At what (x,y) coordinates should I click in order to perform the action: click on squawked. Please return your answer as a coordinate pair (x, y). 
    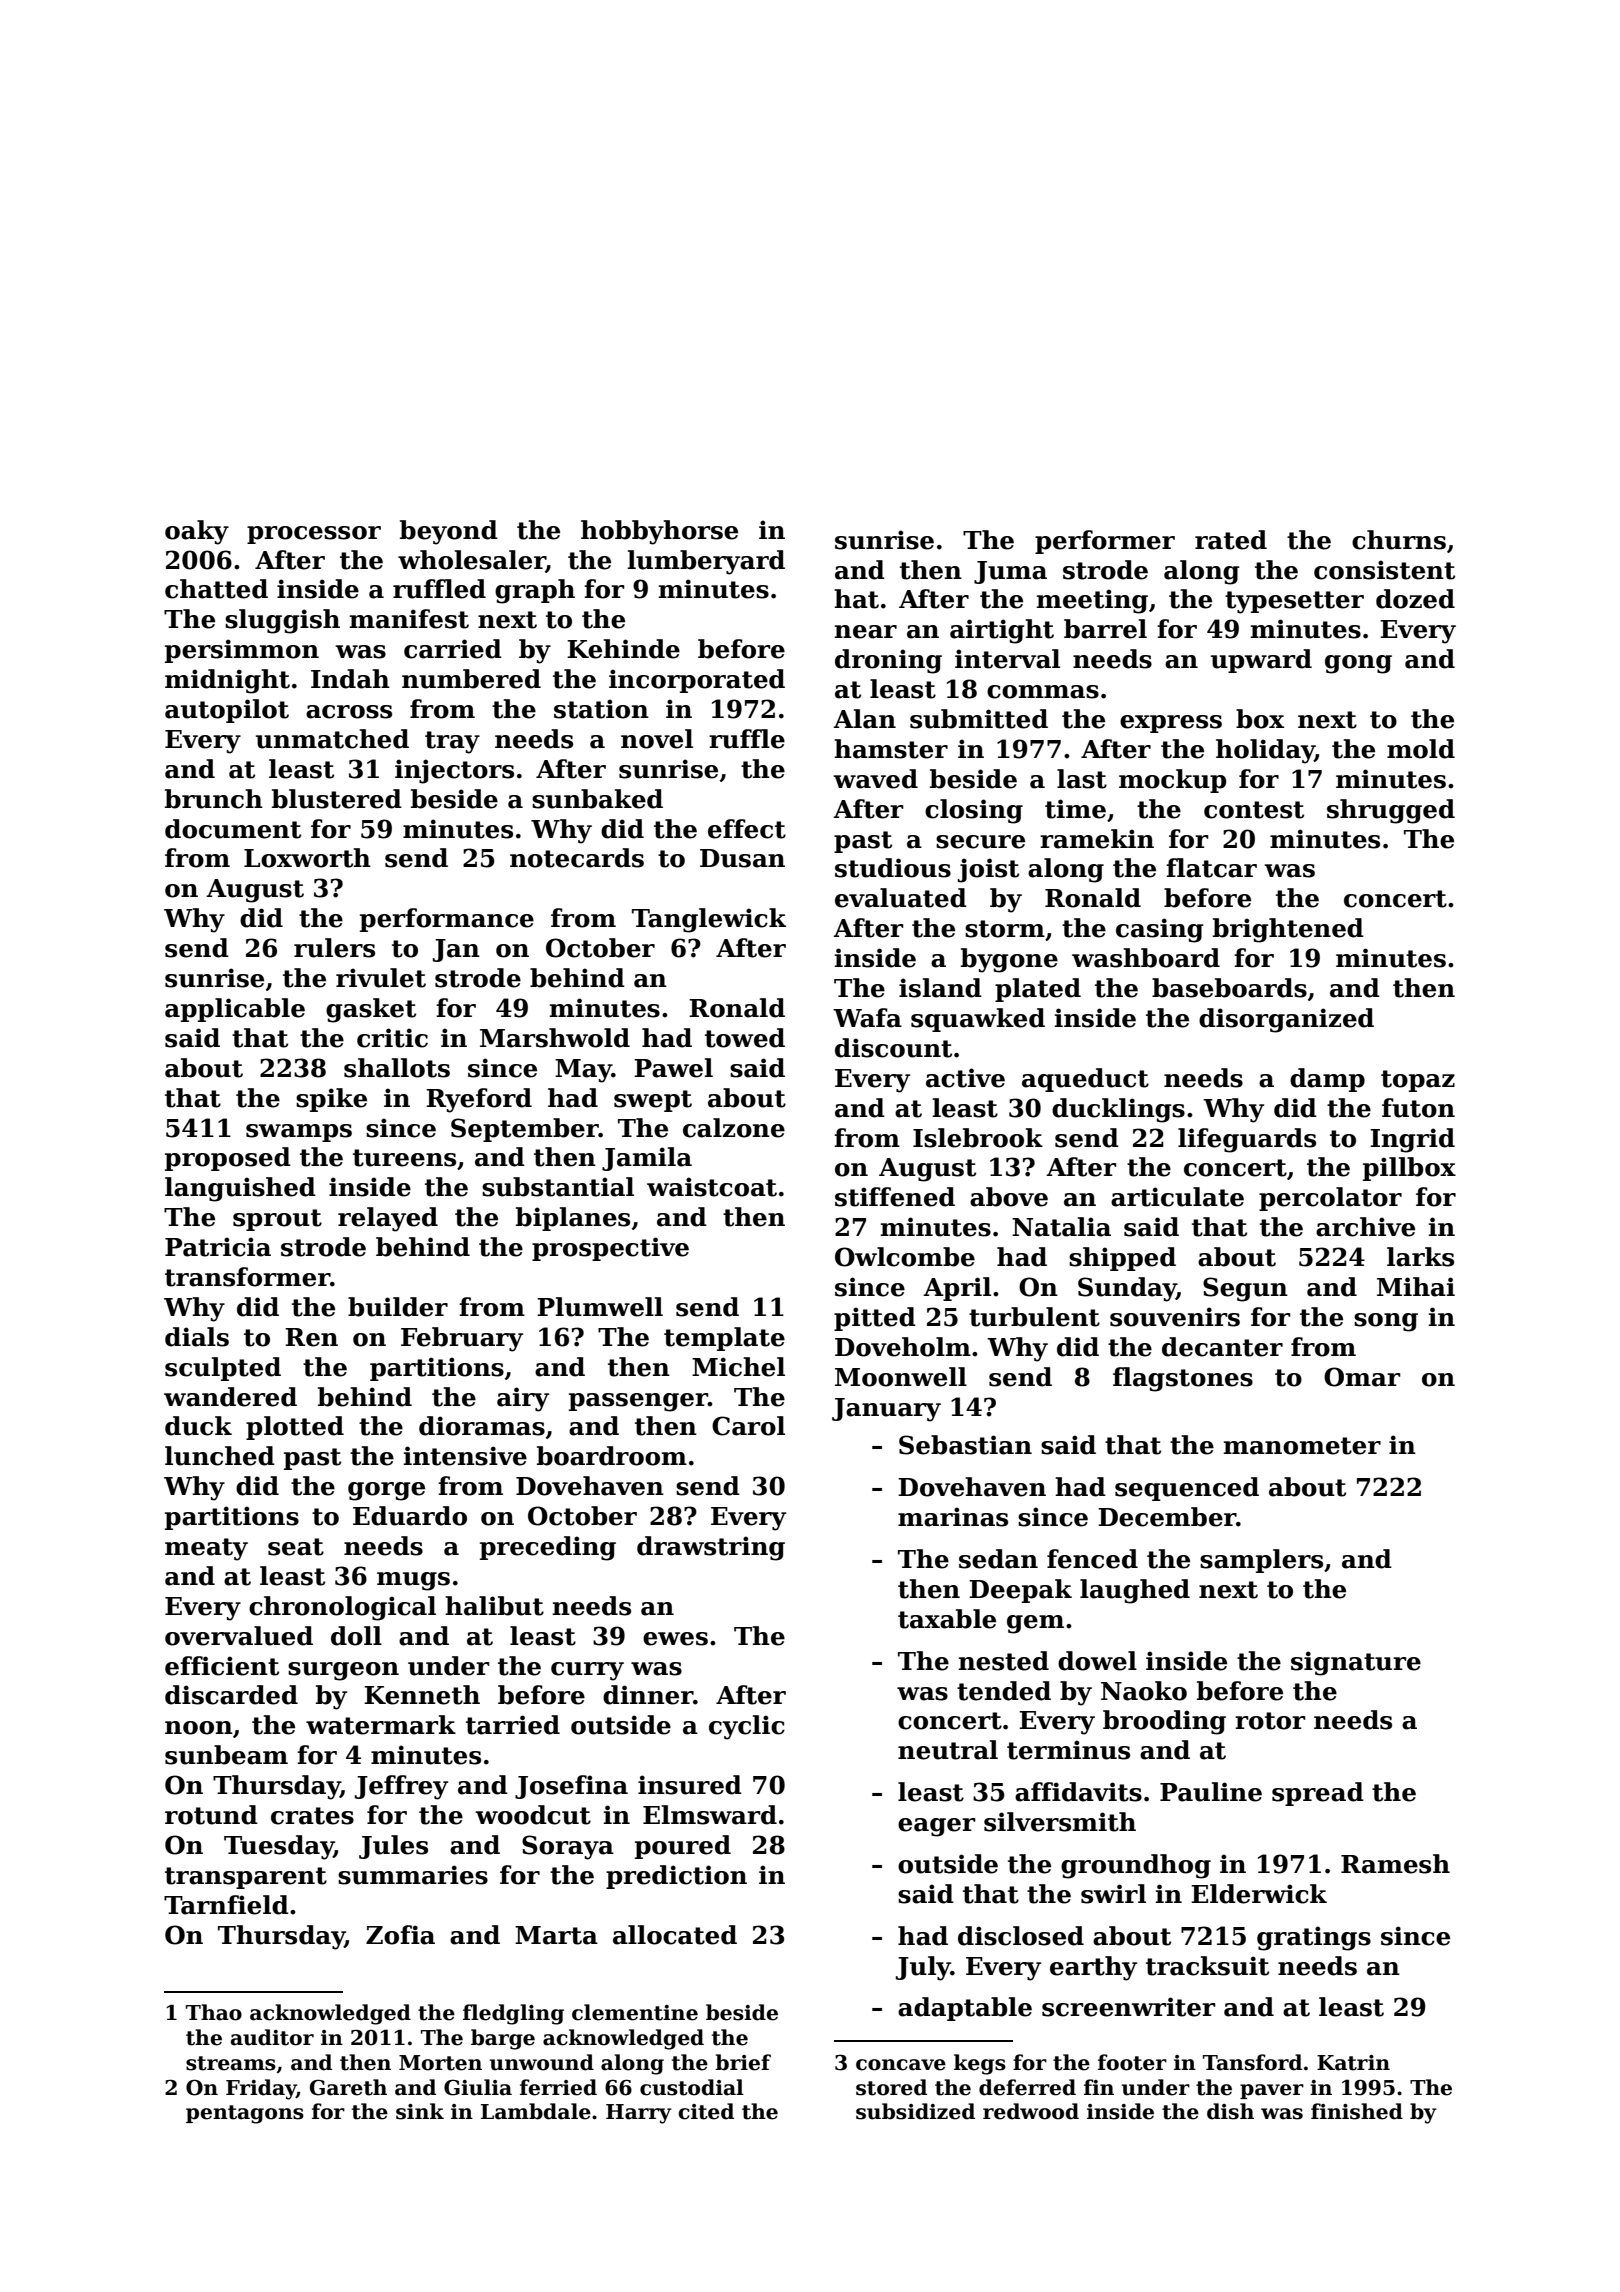
    Looking at the image, I should click on (978, 1020).
